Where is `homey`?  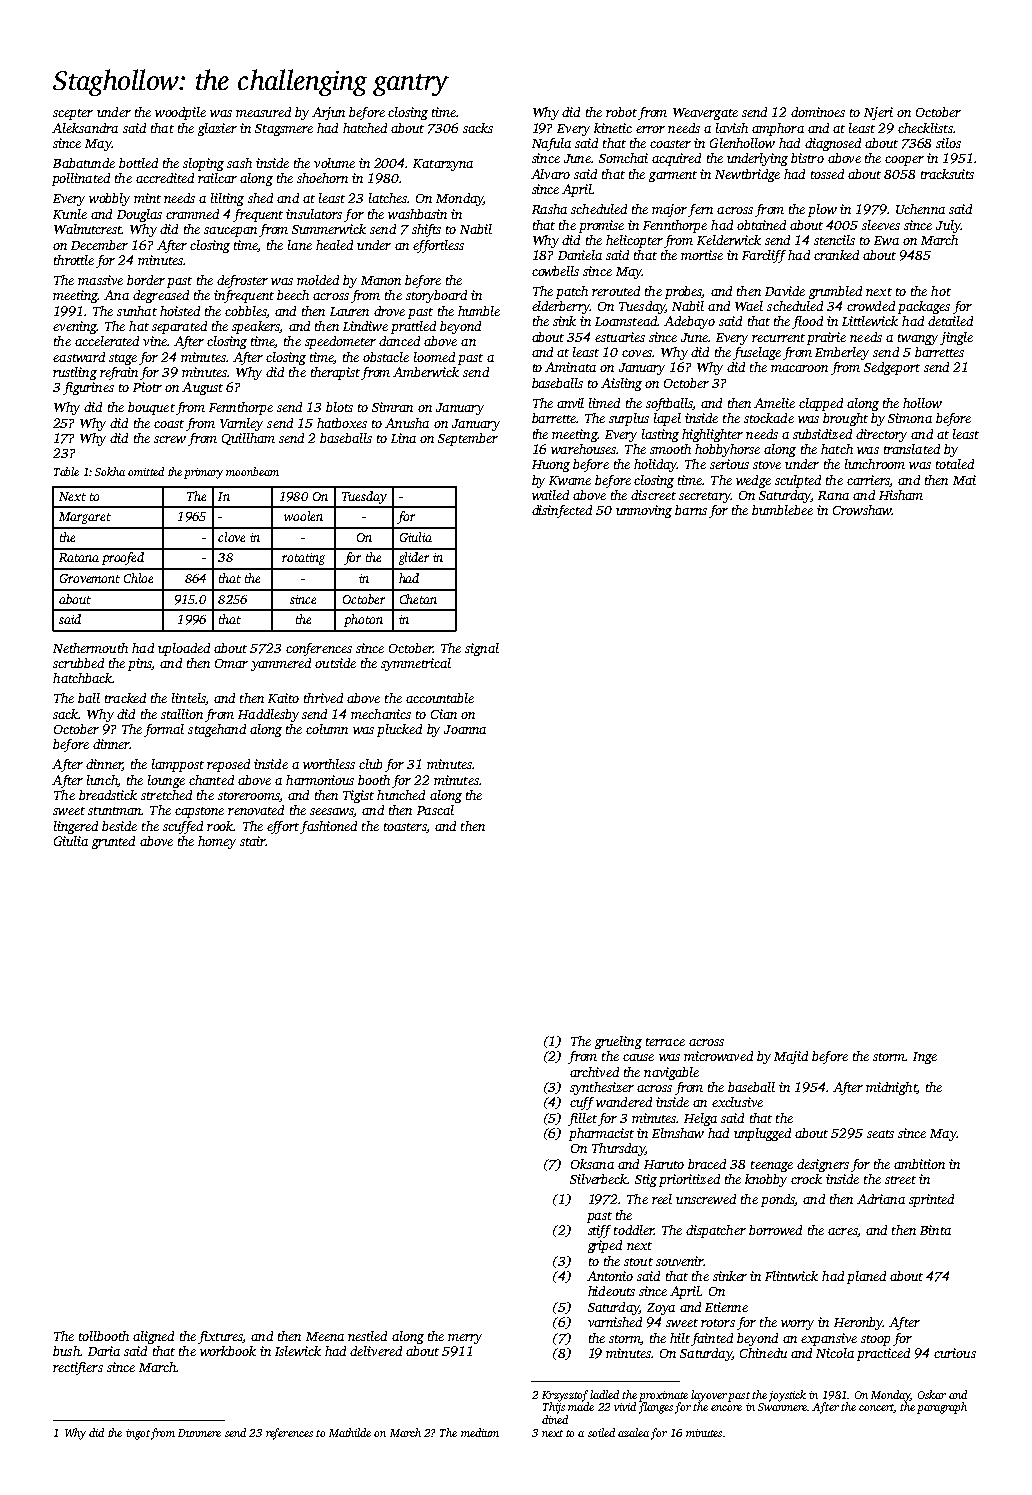
homey is located at coordinates (217, 842).
